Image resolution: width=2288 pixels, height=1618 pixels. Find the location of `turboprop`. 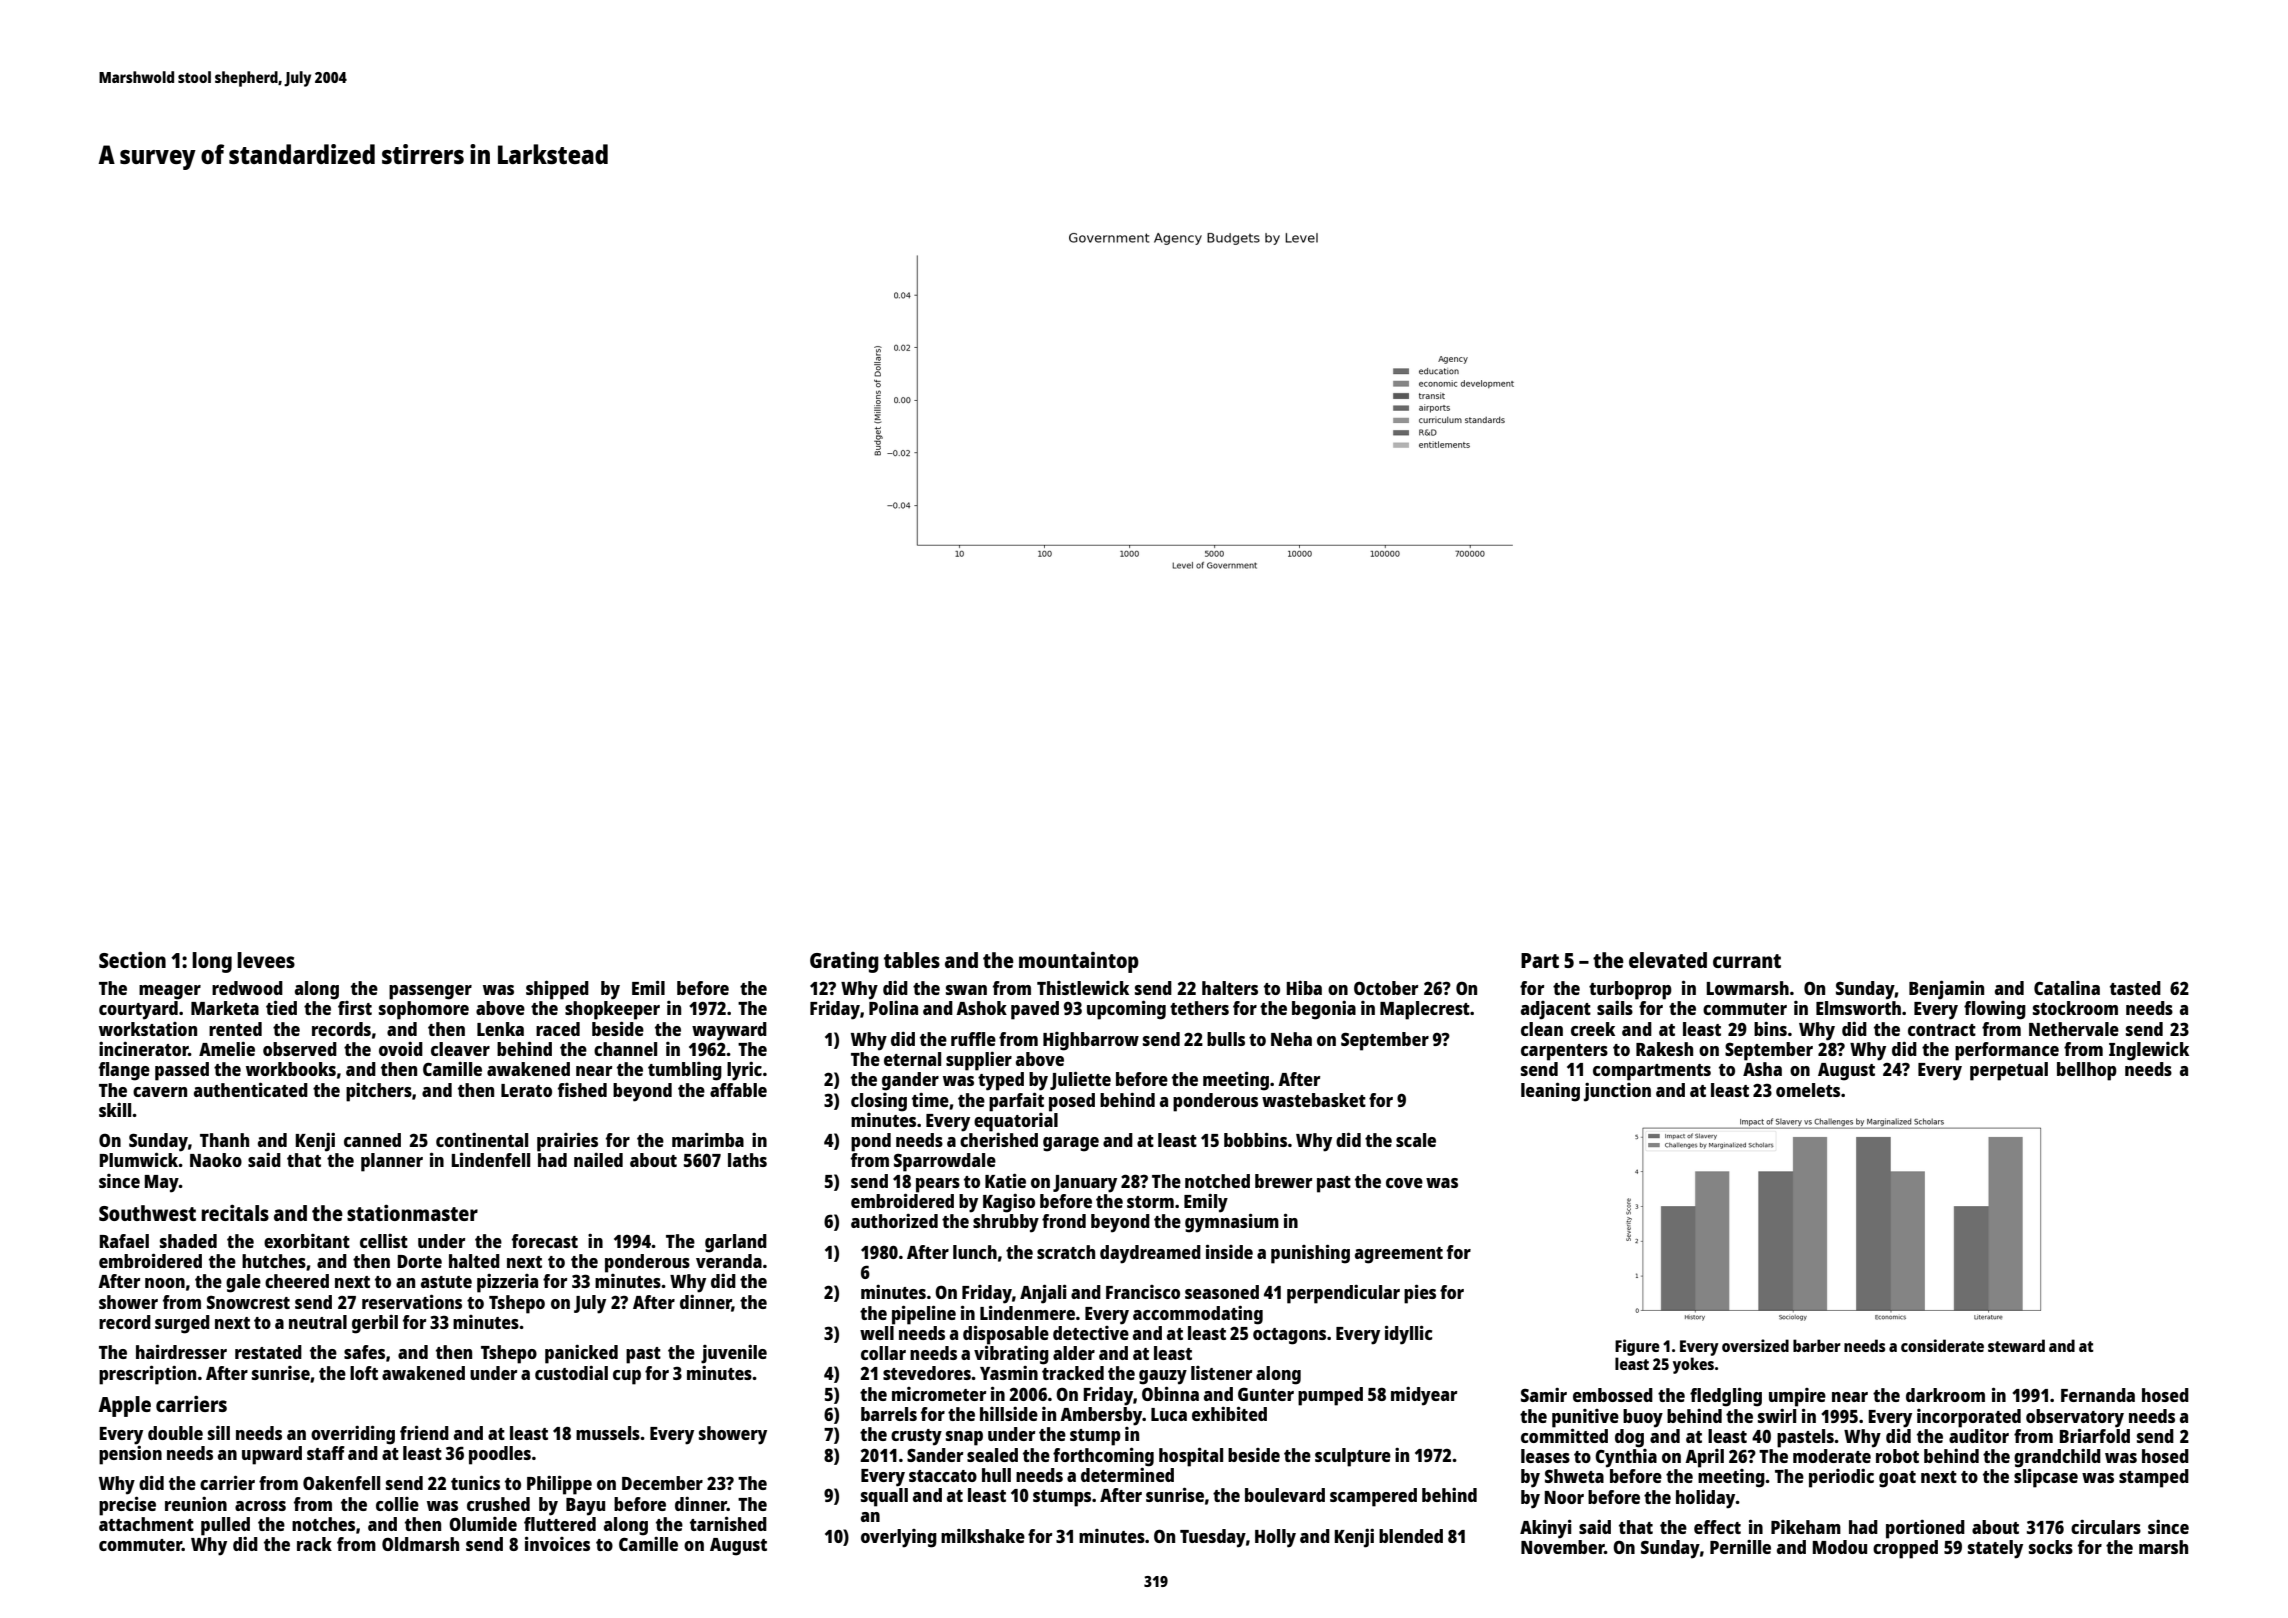

turboprop is located at coordinates (1630, 990).
